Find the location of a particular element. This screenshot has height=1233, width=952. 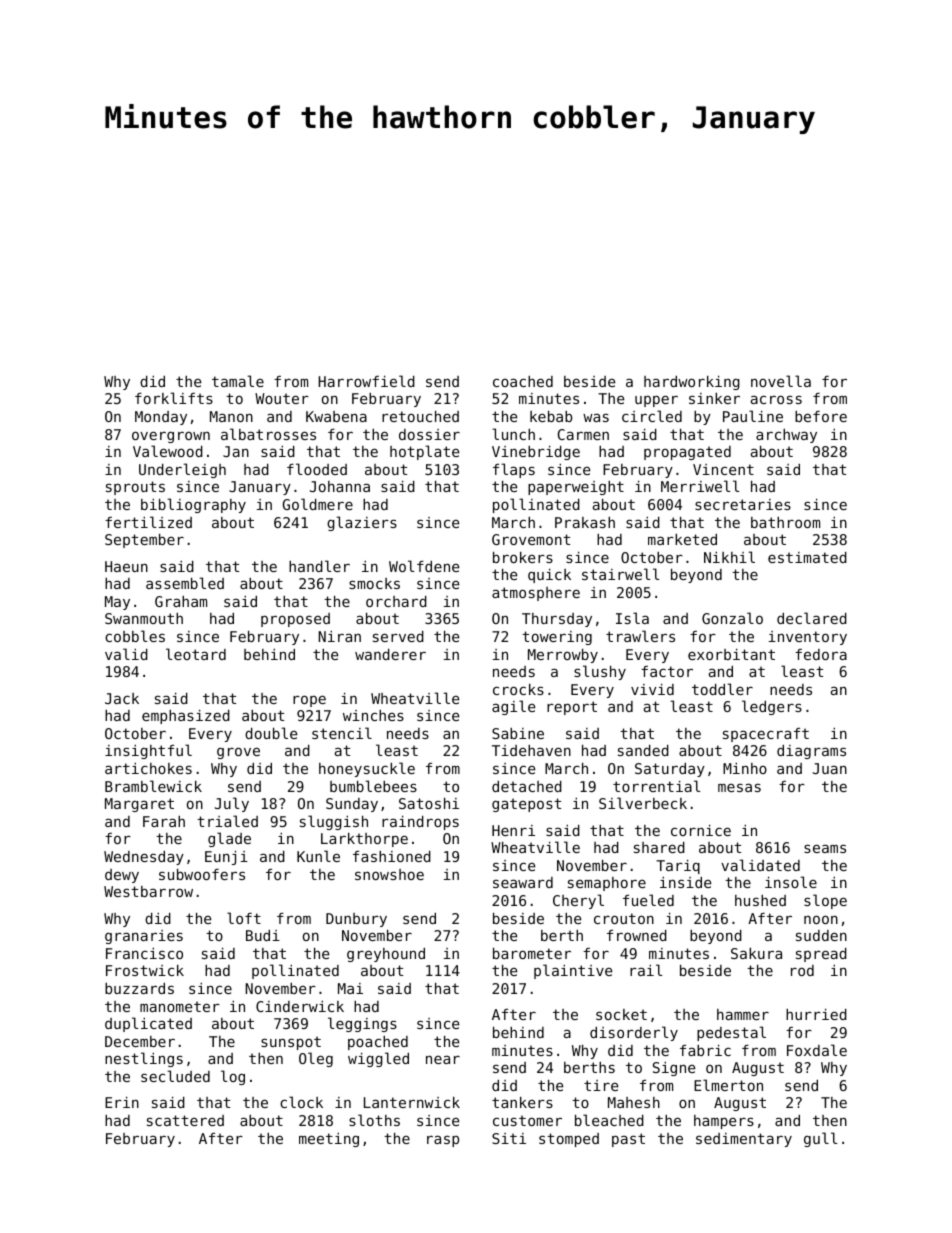

secretaries is located at coordinates (743, 504).
